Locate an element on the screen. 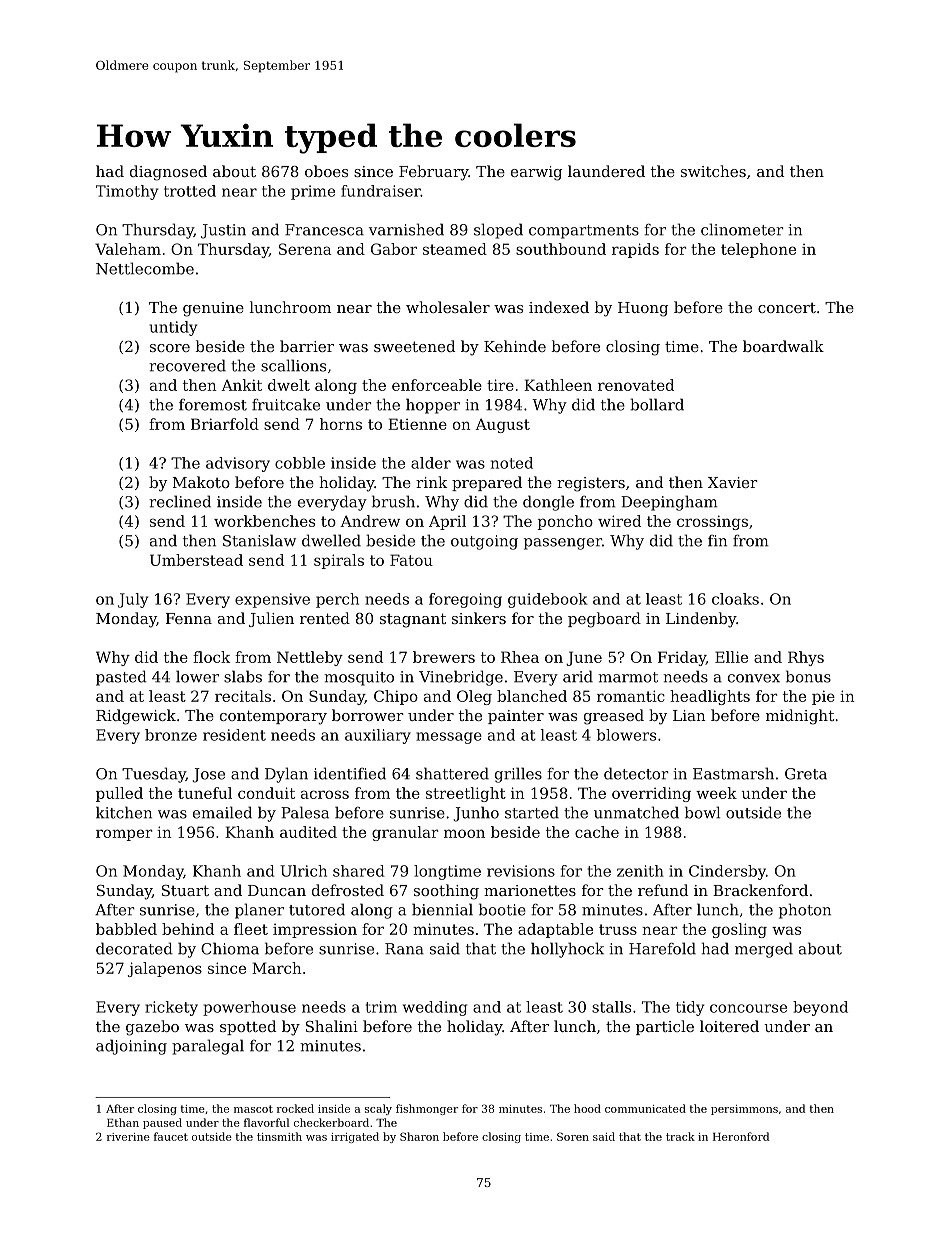 Image resolution: width=952 pixels, height=1233 pixels. Deepingham is located at coordinates (669, 503).
